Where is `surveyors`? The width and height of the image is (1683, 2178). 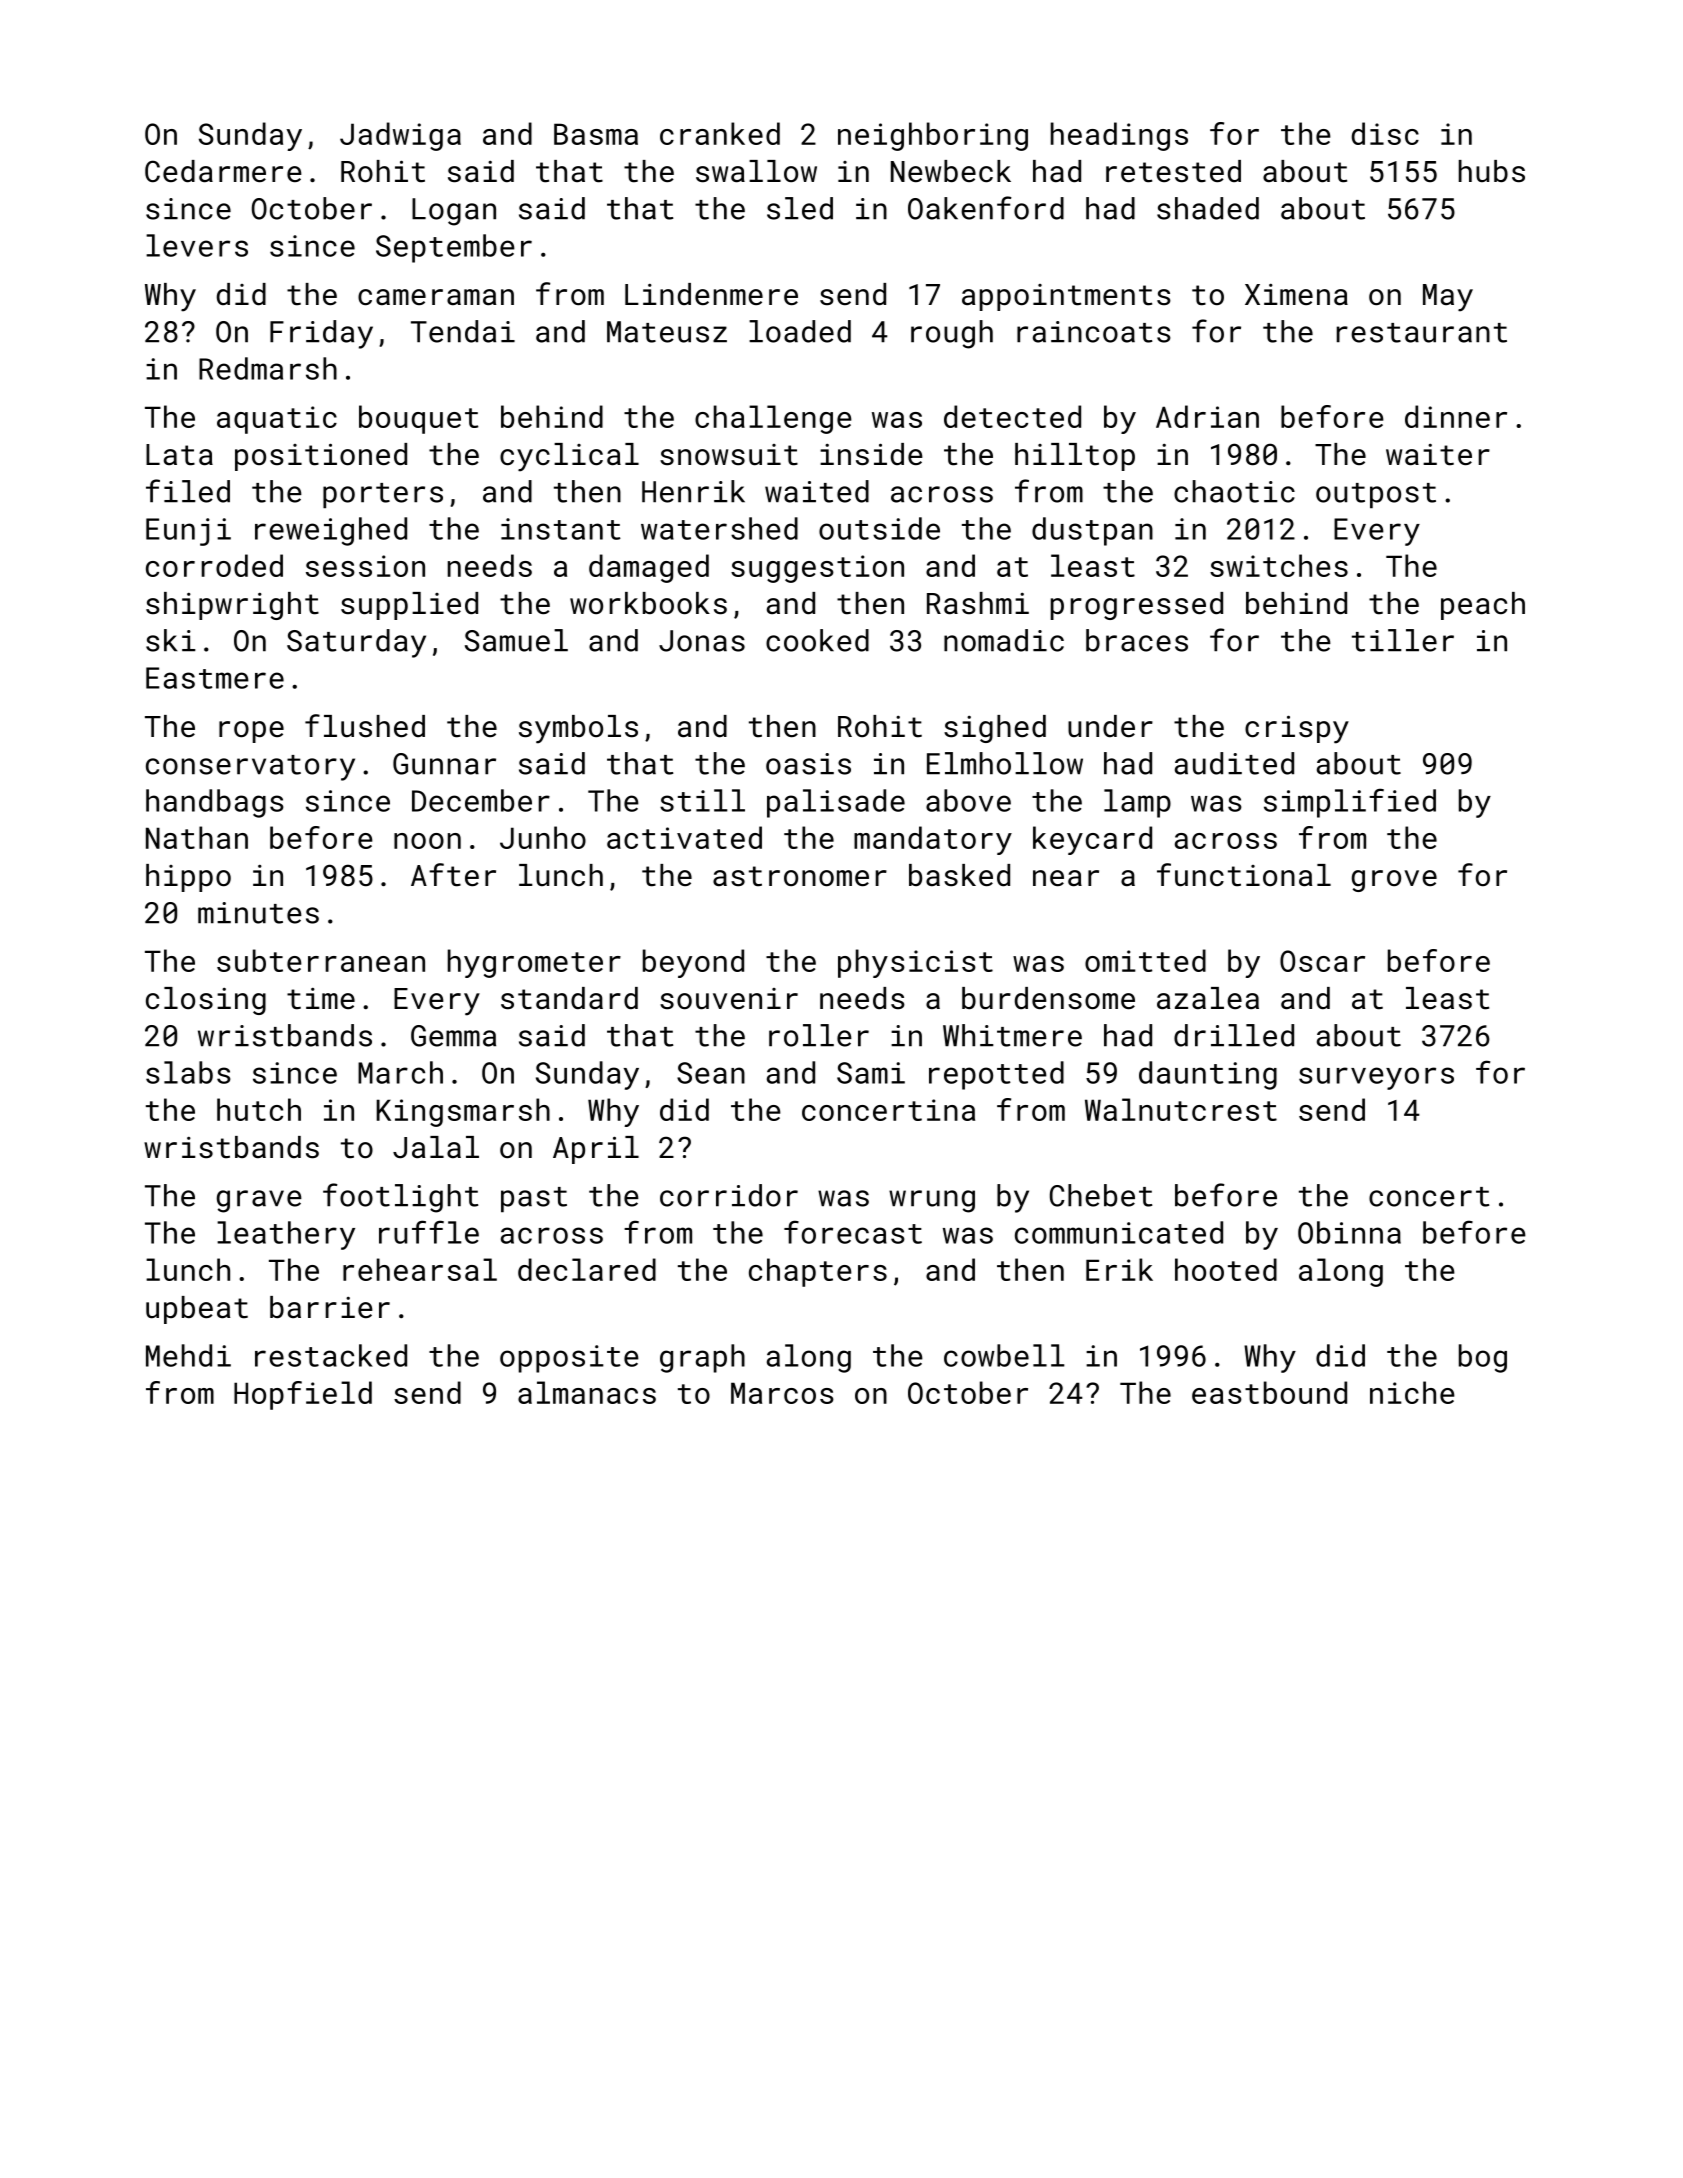 surveyors is located at coordinates (1376, 1078).
